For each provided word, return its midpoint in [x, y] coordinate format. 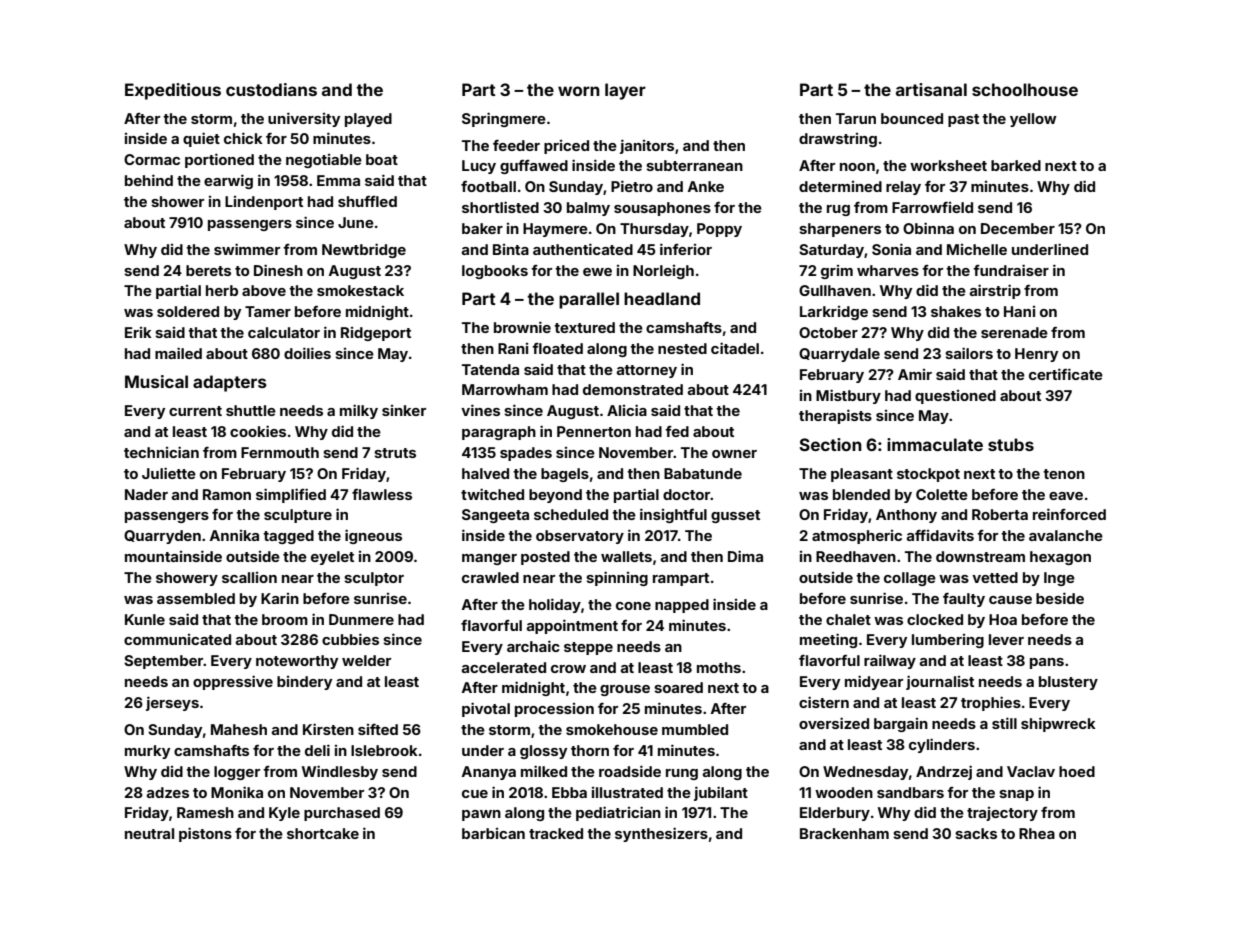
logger [237, 773]
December [1018, 228]
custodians [271, 89]
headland [662, 298]
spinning [617, 578]
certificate [1066, 374]
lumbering [948, 641]
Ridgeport [376, 334]
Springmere [504, 119]
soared [678, 687]
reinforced [1069, 514]
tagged [288, 537]
